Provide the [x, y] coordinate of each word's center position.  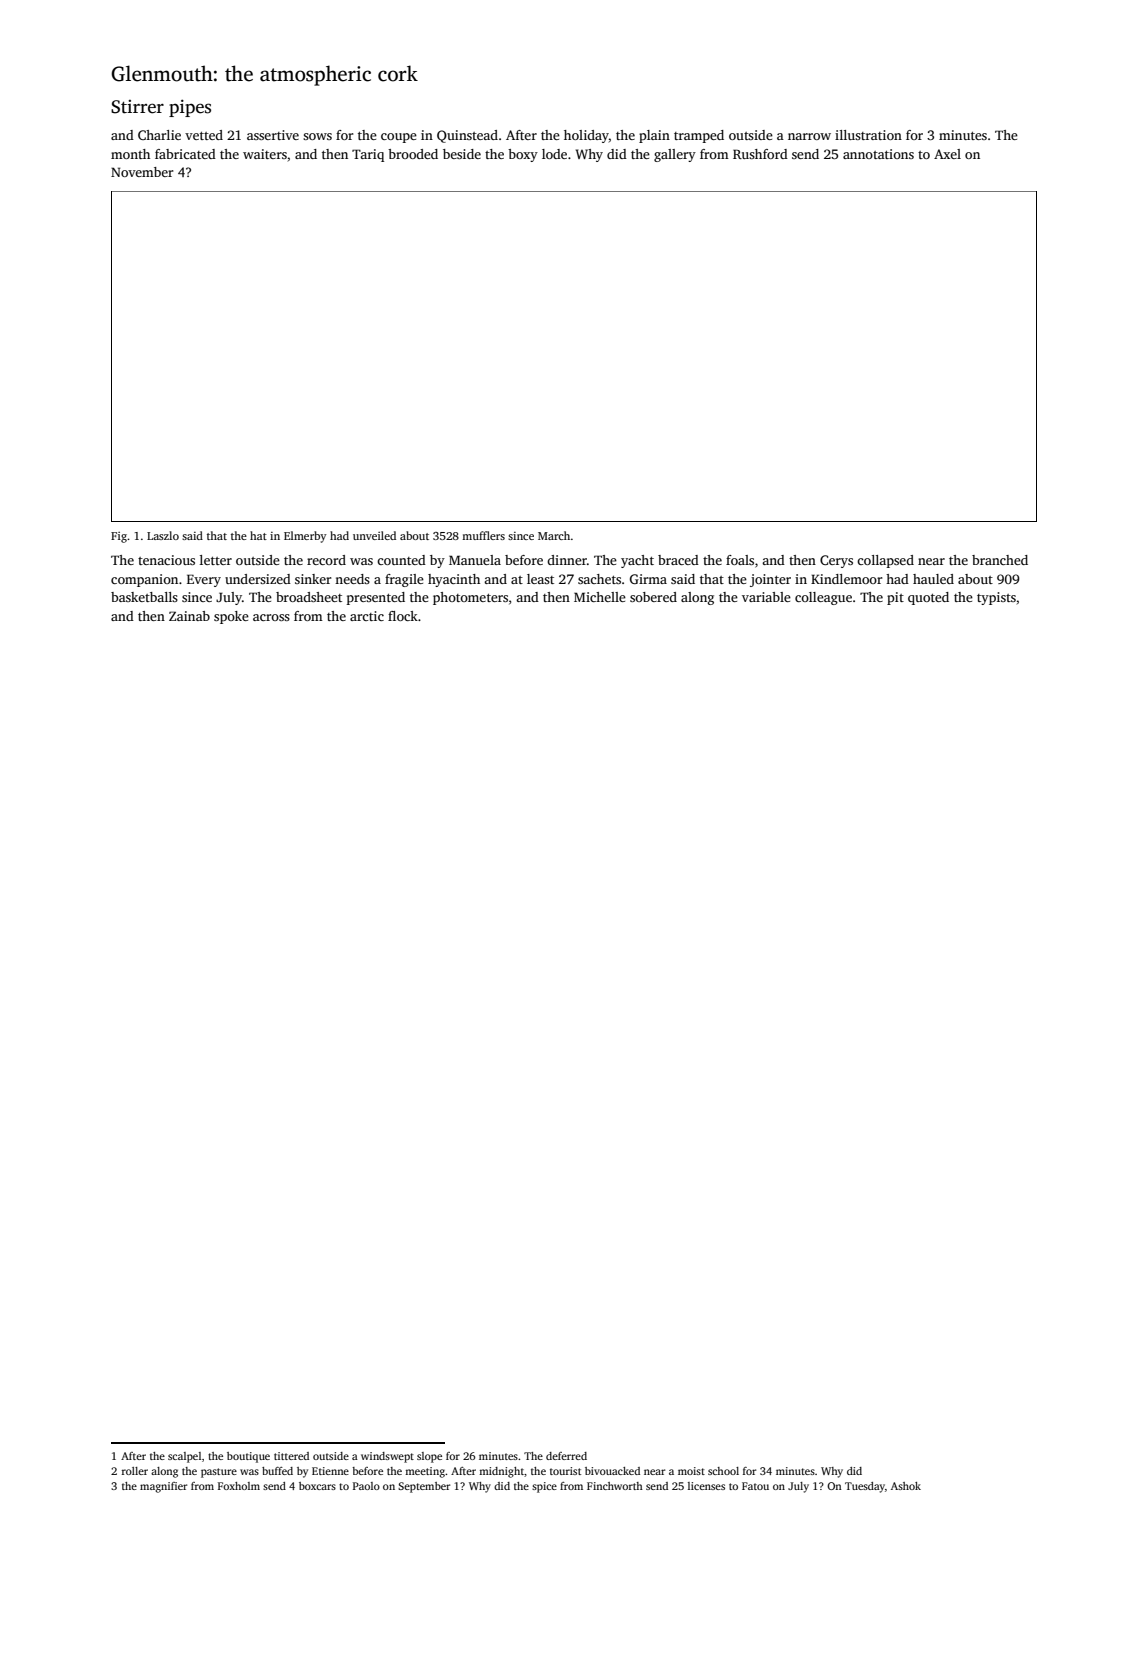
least [540, 579]
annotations [878, 154]
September [424, 1487]
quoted [928, 598]
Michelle [600, 597]
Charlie [159, 135]
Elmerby [305, 537]
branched [1000, 560]
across [271, 617]
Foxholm [239, 1486]
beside [462, 154]
